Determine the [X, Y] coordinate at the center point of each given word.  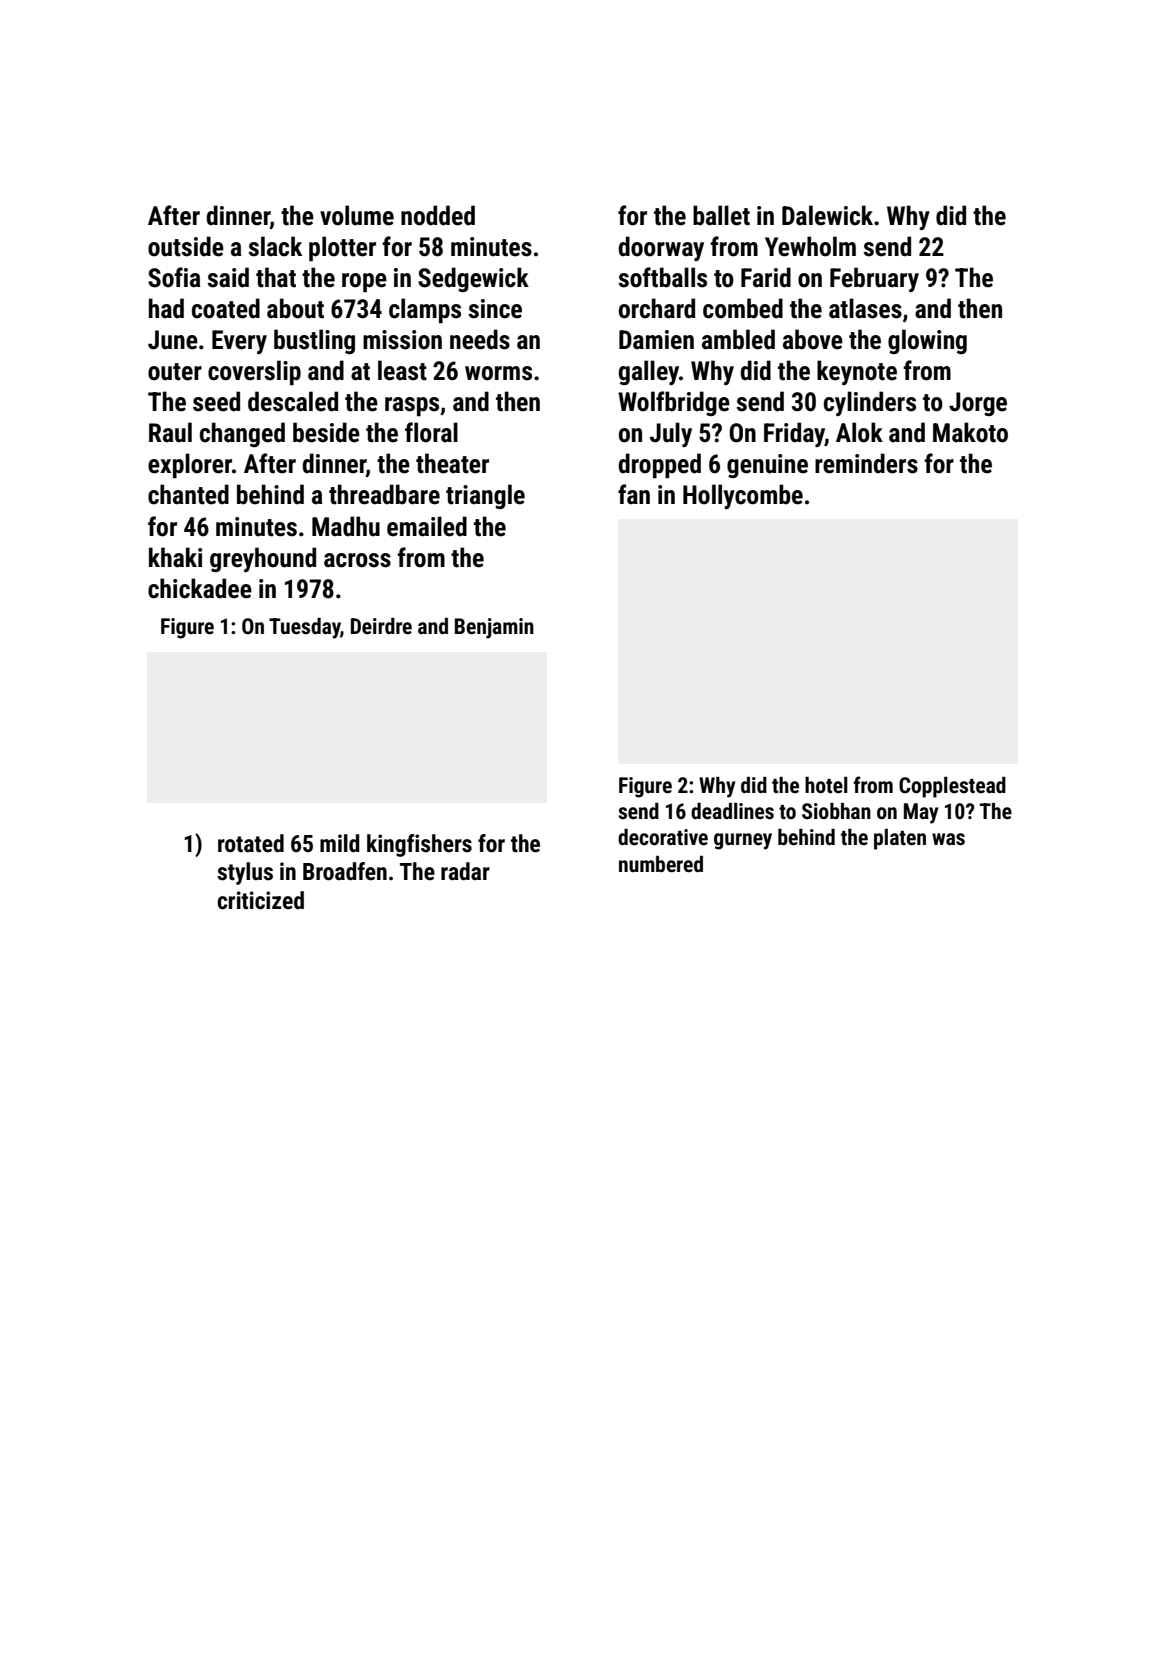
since [495, 309]
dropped [659, 466]
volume [357, 215]
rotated [251, 843]
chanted [188, 494]
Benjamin [494, 628]
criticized [260, 900]
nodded [438, 215]
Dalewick [827, 215]
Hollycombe [743, 496]
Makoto [970, 432]
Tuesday [305, 628]
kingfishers [419, 845]
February [874, 279]
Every [239, 342]
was [948, 839]
